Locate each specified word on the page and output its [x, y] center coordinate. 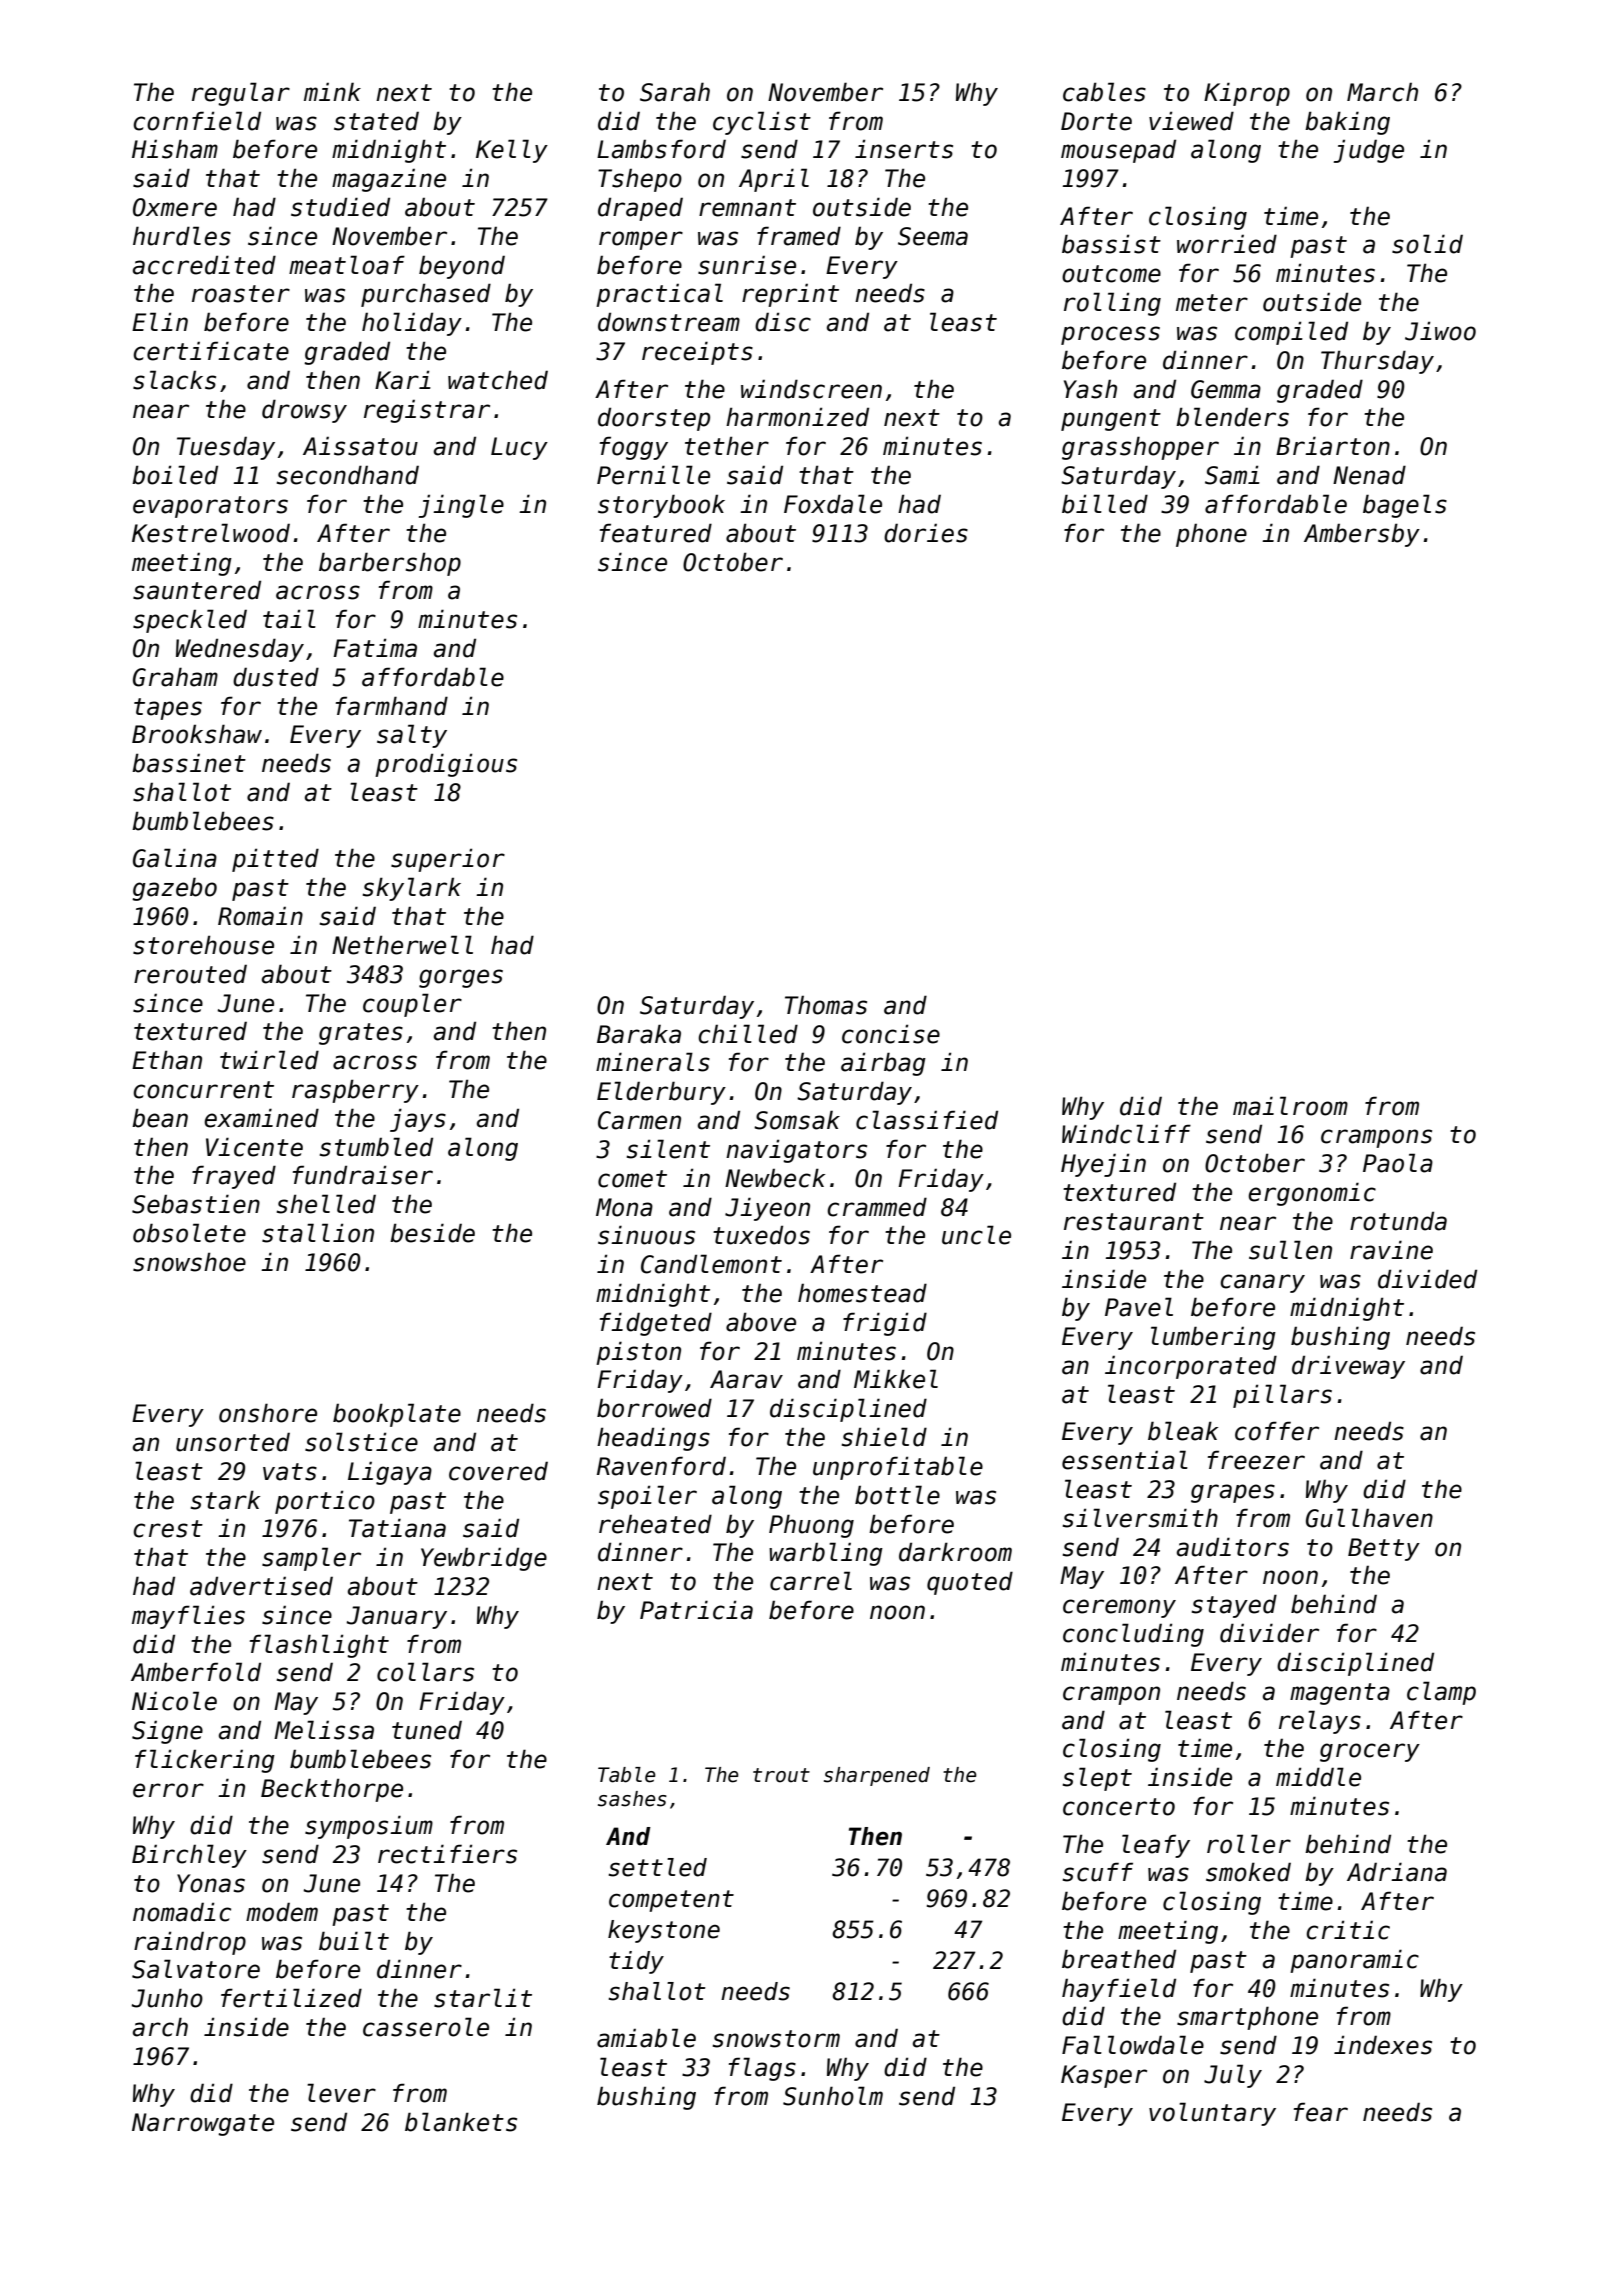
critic [1348, 1930]
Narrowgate [203, 2124]
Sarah [675, 92]
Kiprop [1247, 94]
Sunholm [833, 2096]
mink [332, 91]
